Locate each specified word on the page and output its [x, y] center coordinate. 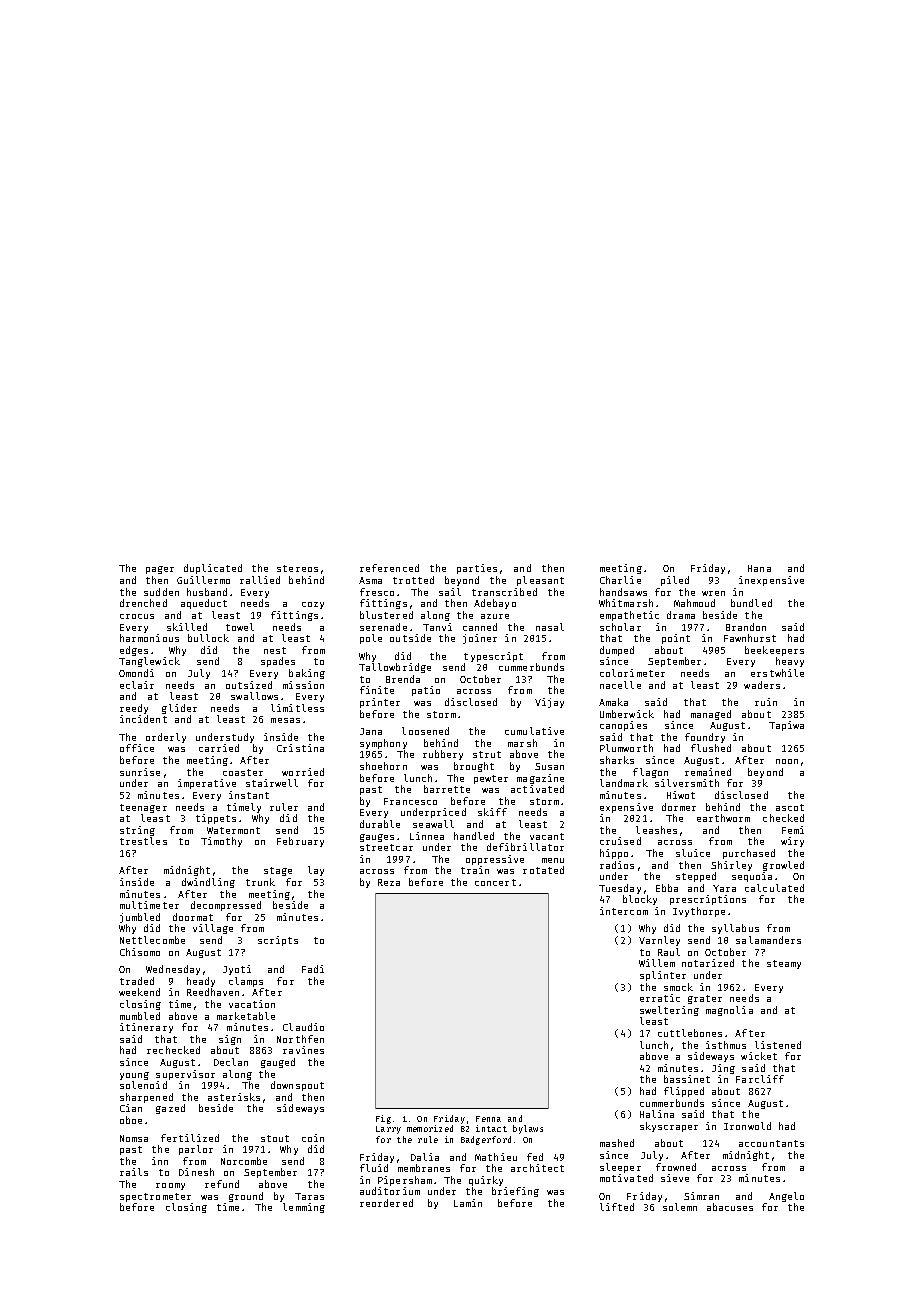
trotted [413, 580]
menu [553, 860]
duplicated [213, 569]
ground [246, 1197]
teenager [143, 808]
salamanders [768, 940]
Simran [701, 1196]
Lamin [468, 1203]
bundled [751, 603]
